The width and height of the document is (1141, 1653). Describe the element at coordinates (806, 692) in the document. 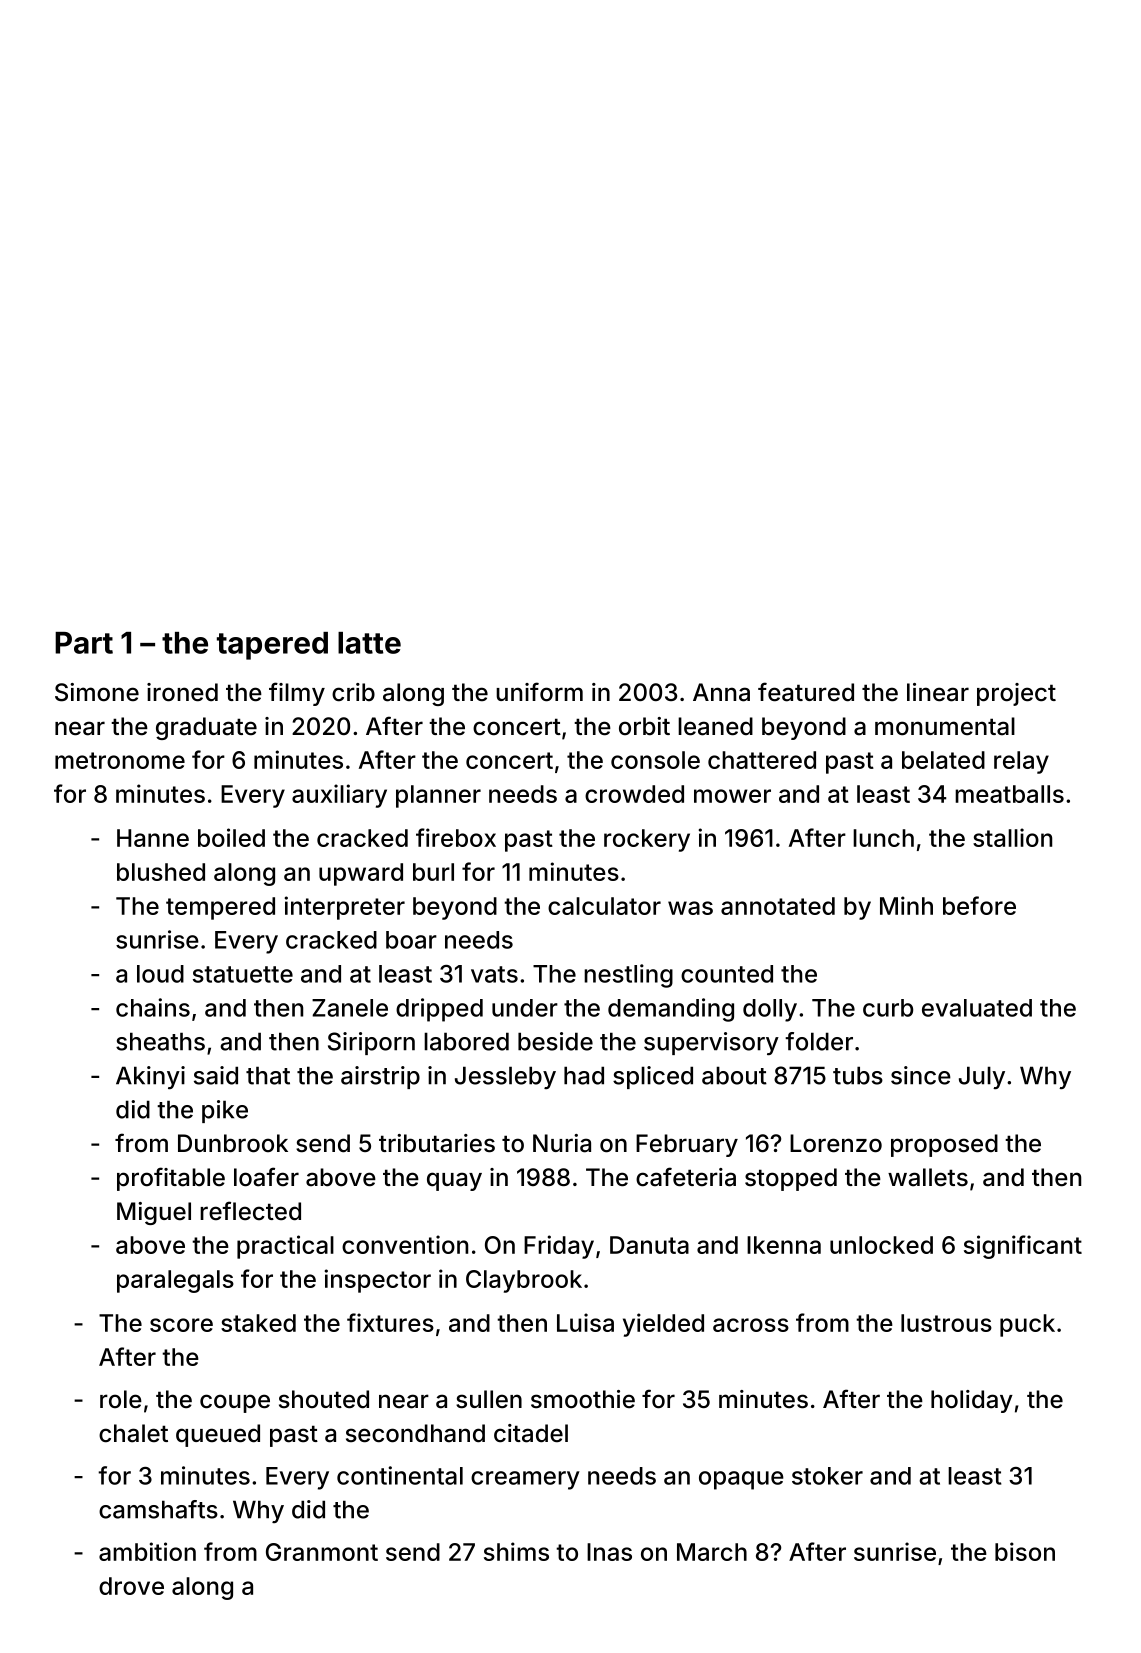

I see `featured` at that location.
